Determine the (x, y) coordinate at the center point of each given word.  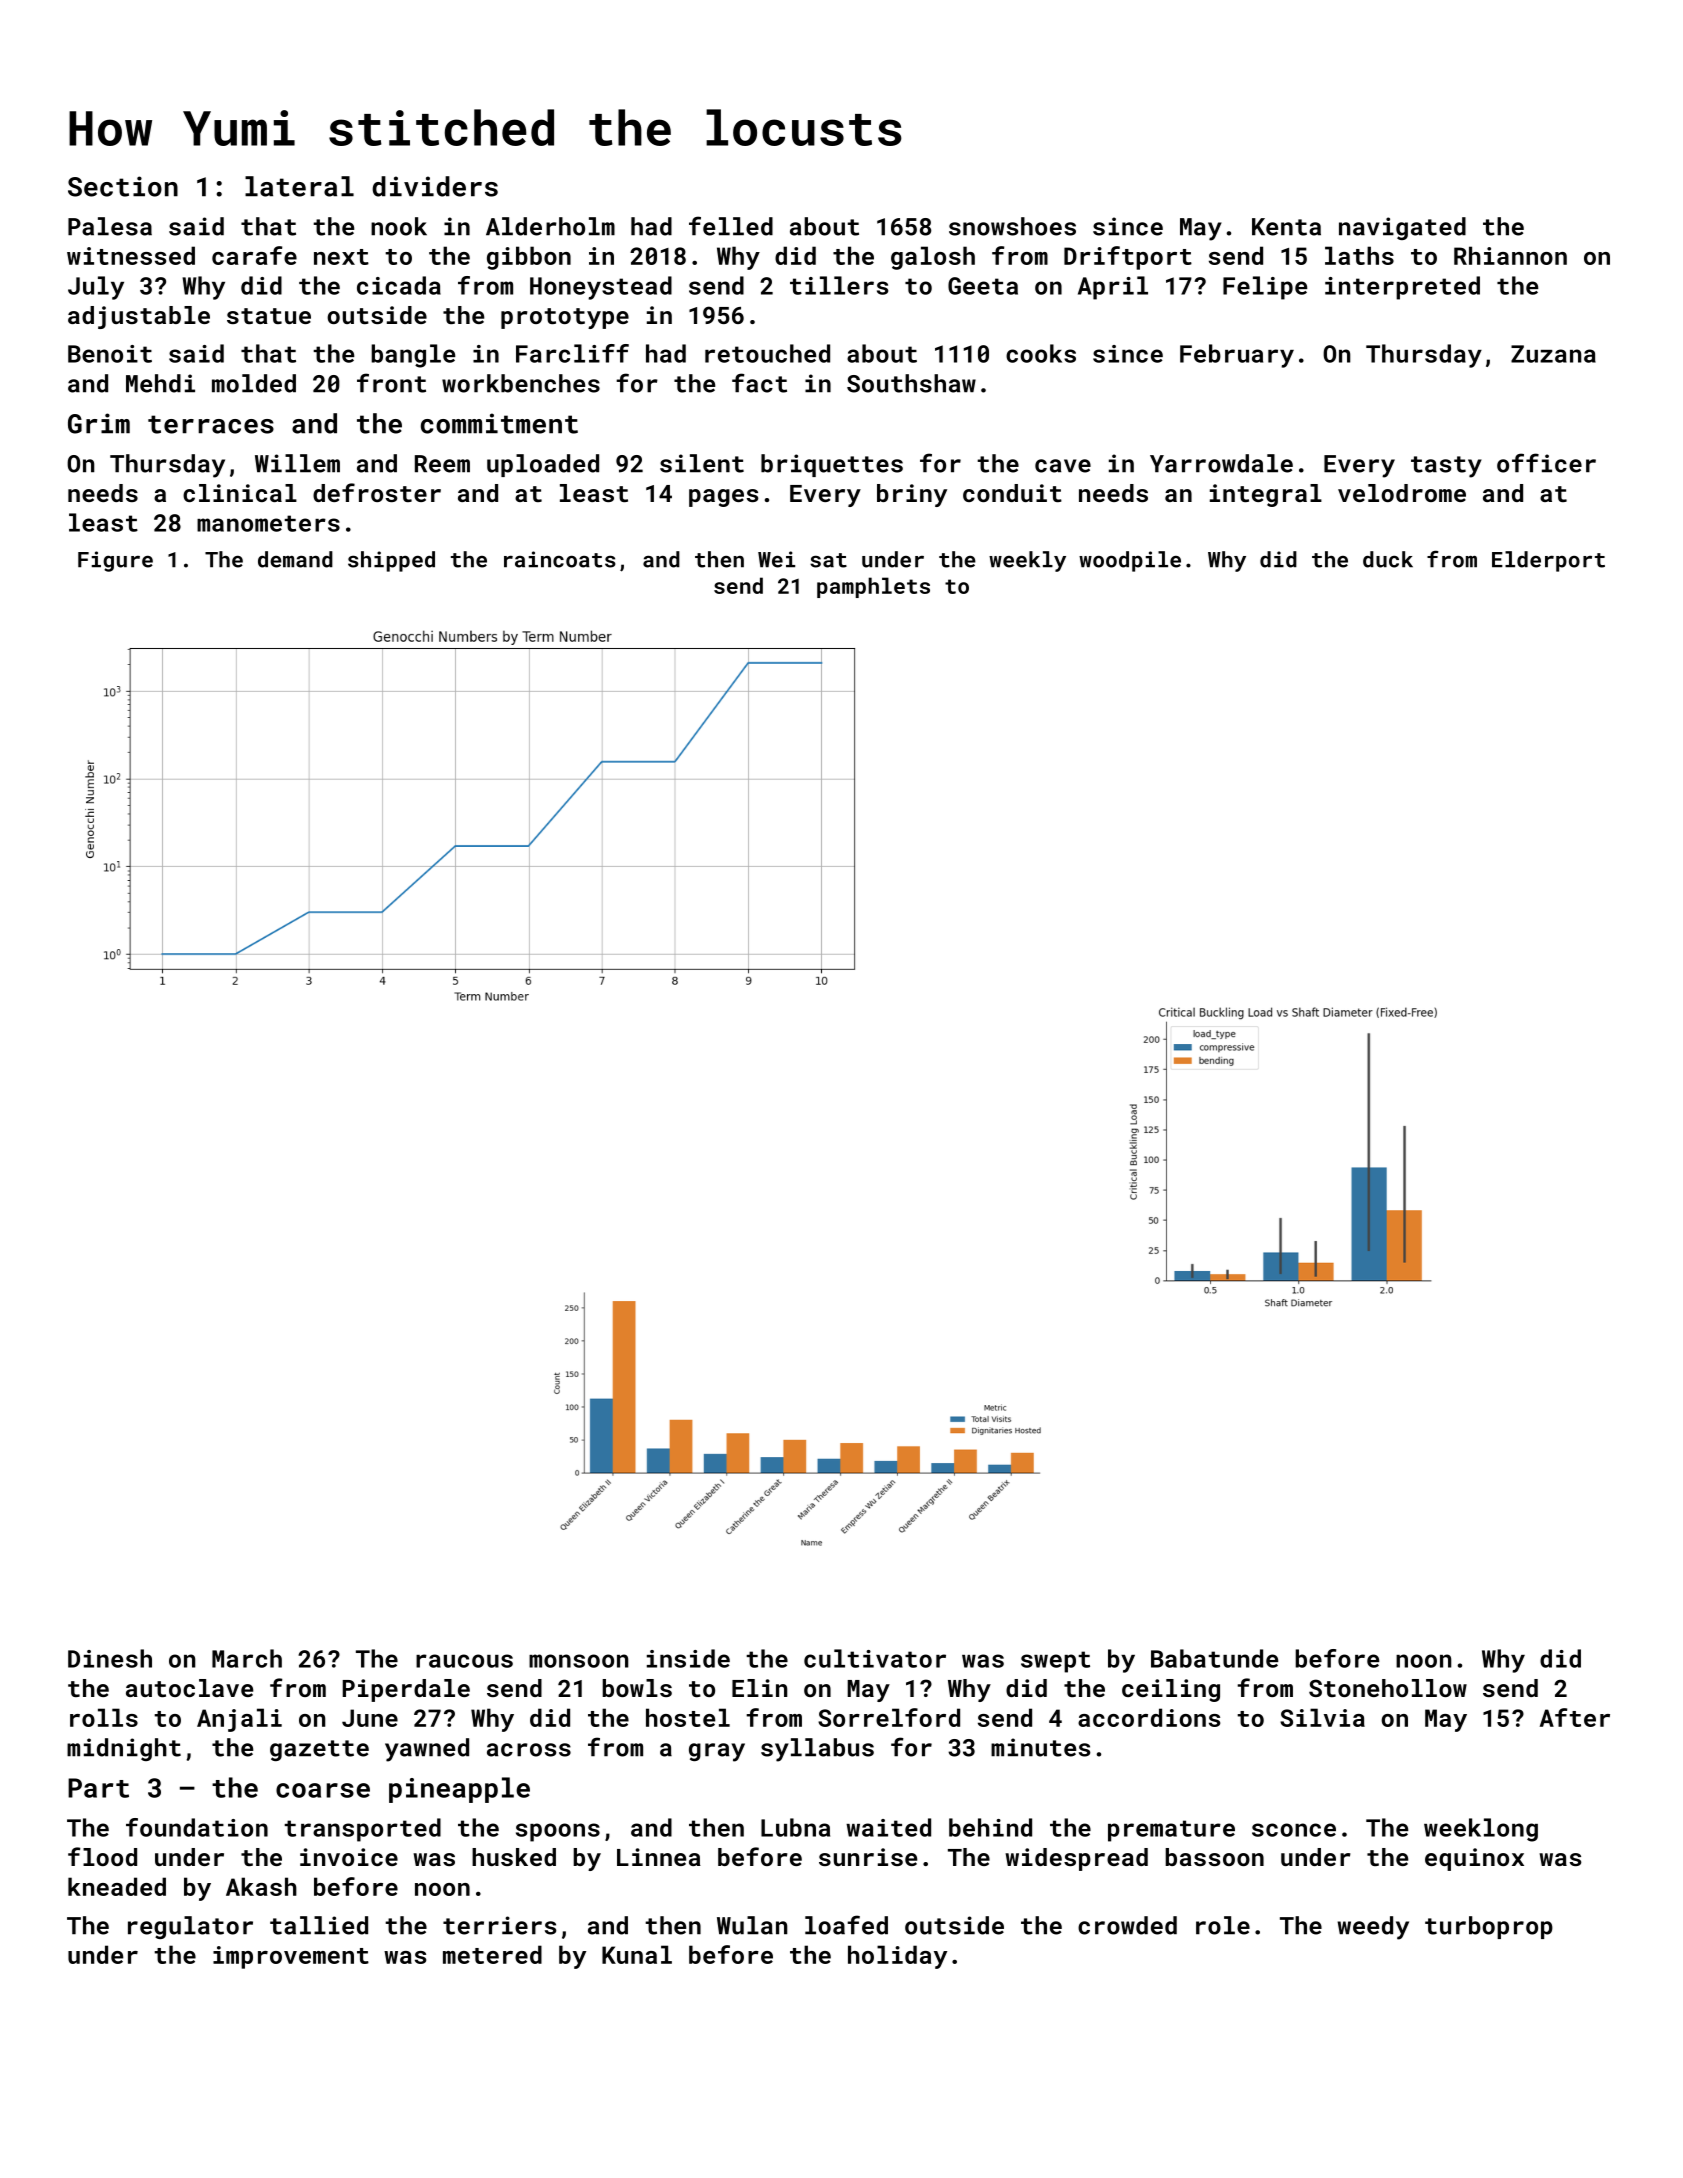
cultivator (875, 1658)
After (1575, 1717)
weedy (1373, 1928)
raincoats (560, 559)
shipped (391, 561)
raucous (464, 1661)
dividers (435, 186)
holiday (897, 1957)
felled (731, 226)
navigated (1402, 228)
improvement (291, 1957)
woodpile (1130, 561)
